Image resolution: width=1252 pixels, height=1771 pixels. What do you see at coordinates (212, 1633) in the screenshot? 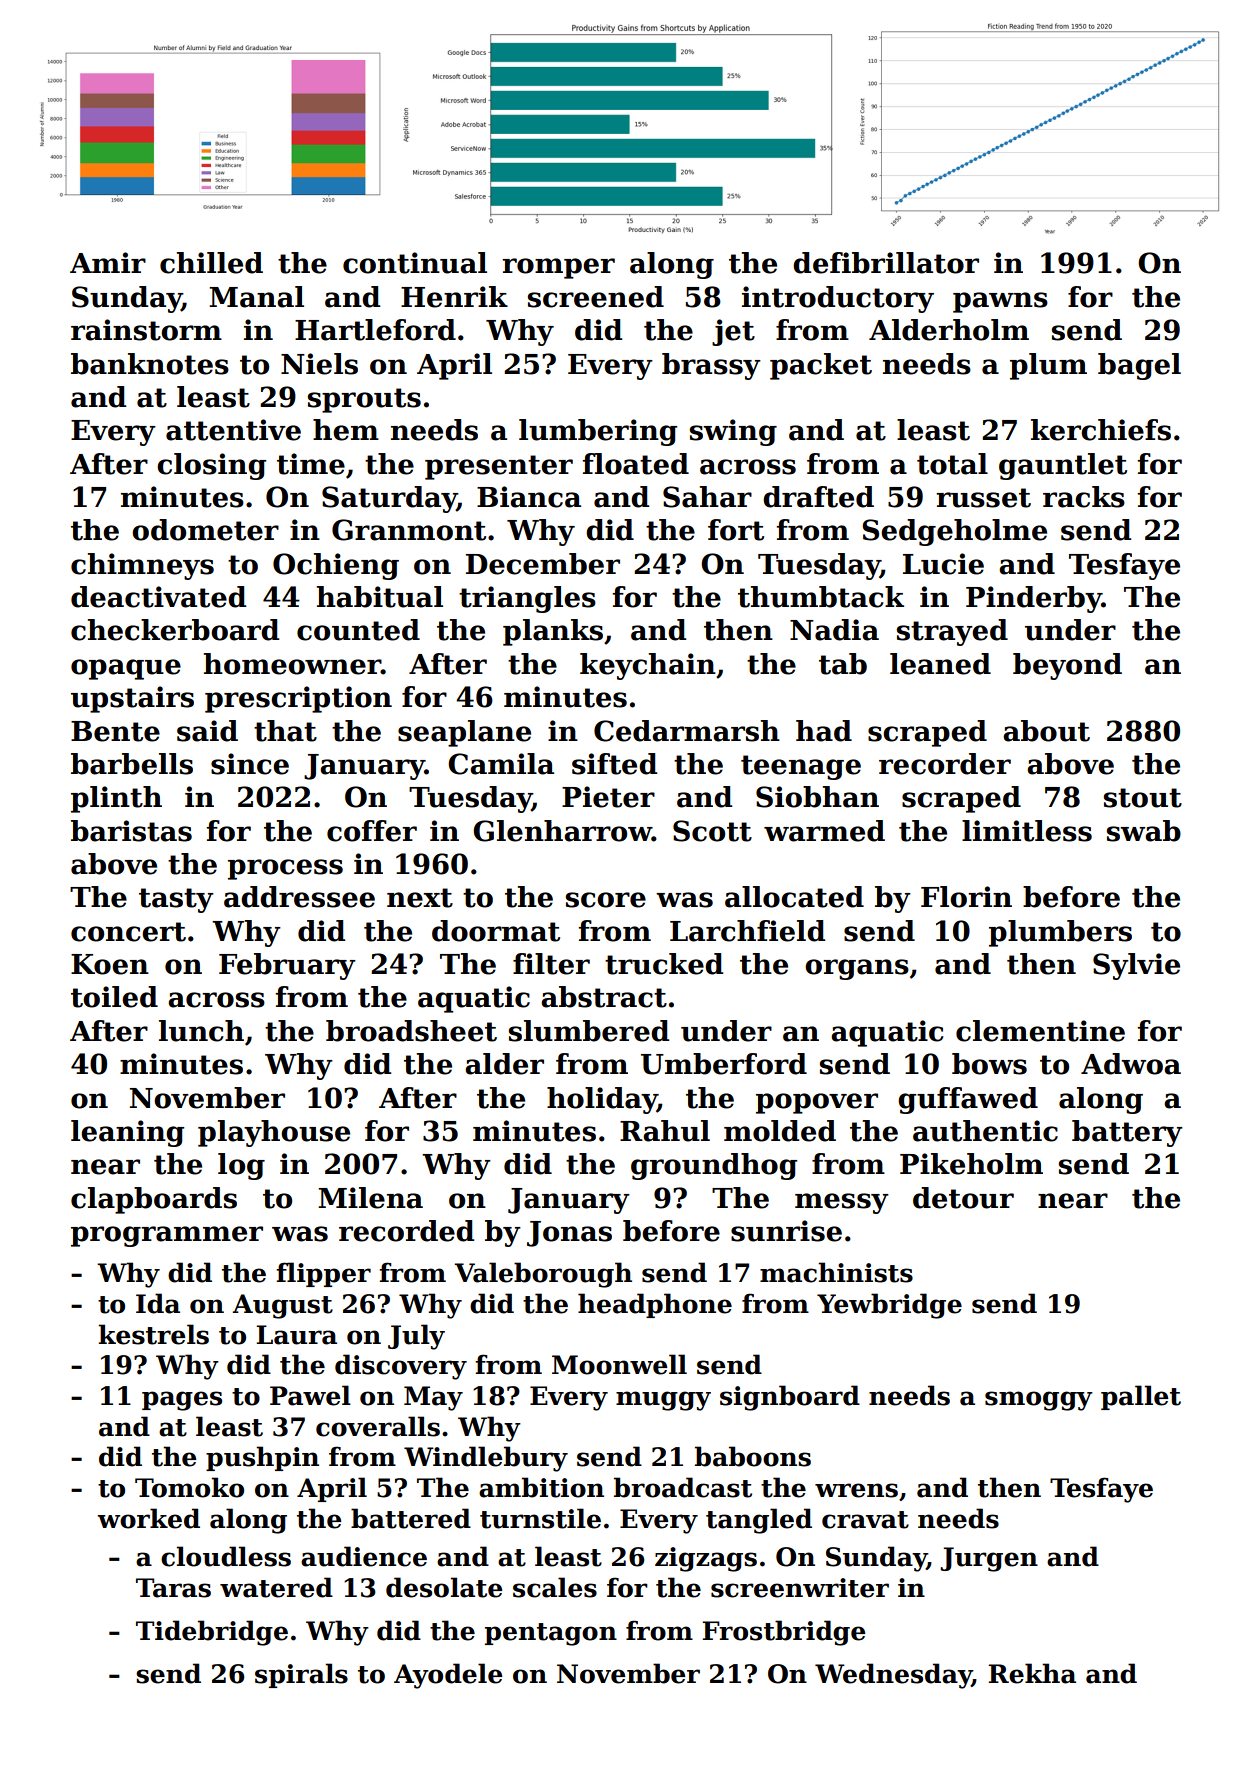
I see `Tidebridge` at bounding box center [212, 1633].
